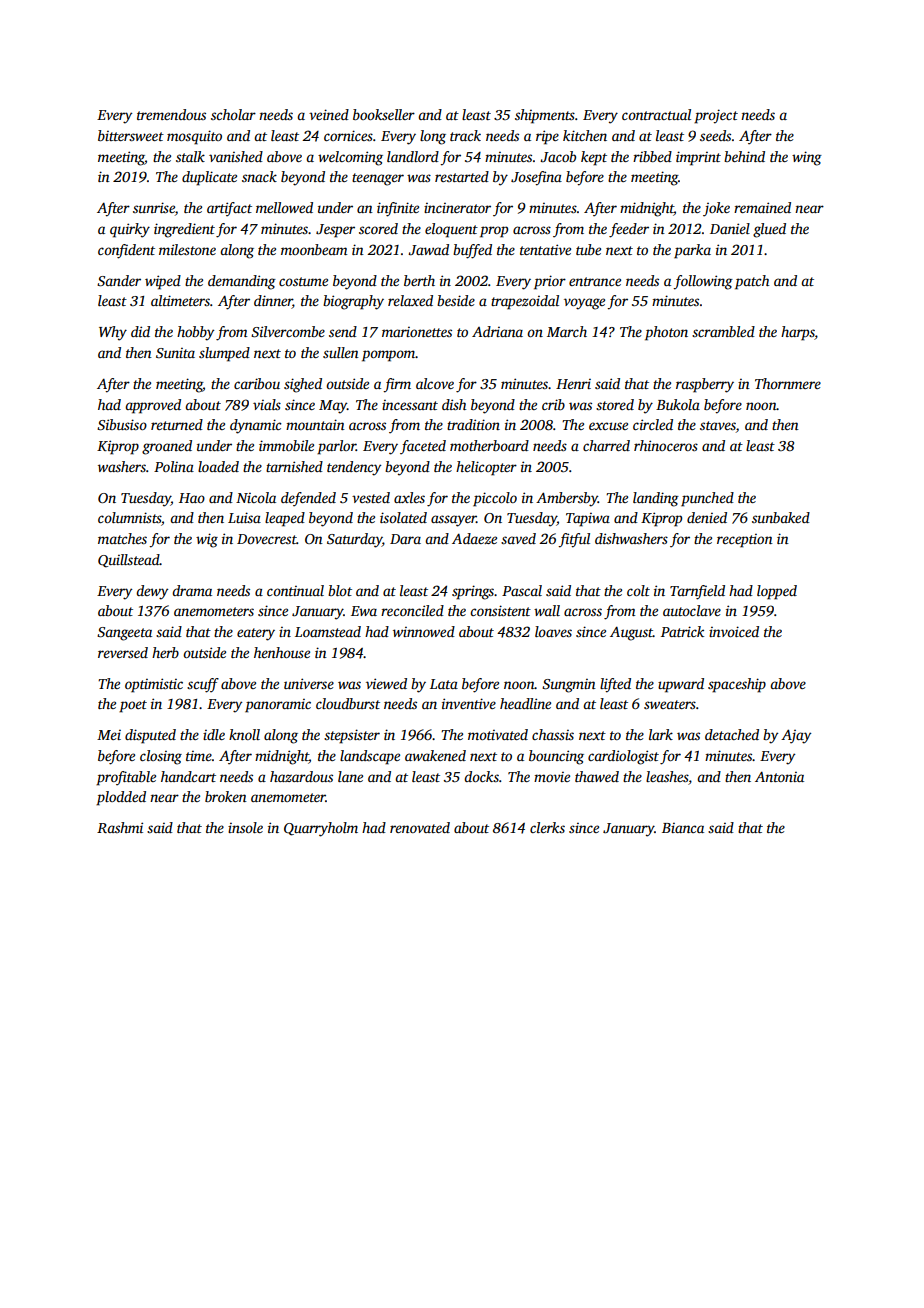 The height and width of the screenshot is (1308, 924). What do you see at coordinates (474, 538) in the screenshot?
I see `Adaeze` at bounding box center [474, 538].
